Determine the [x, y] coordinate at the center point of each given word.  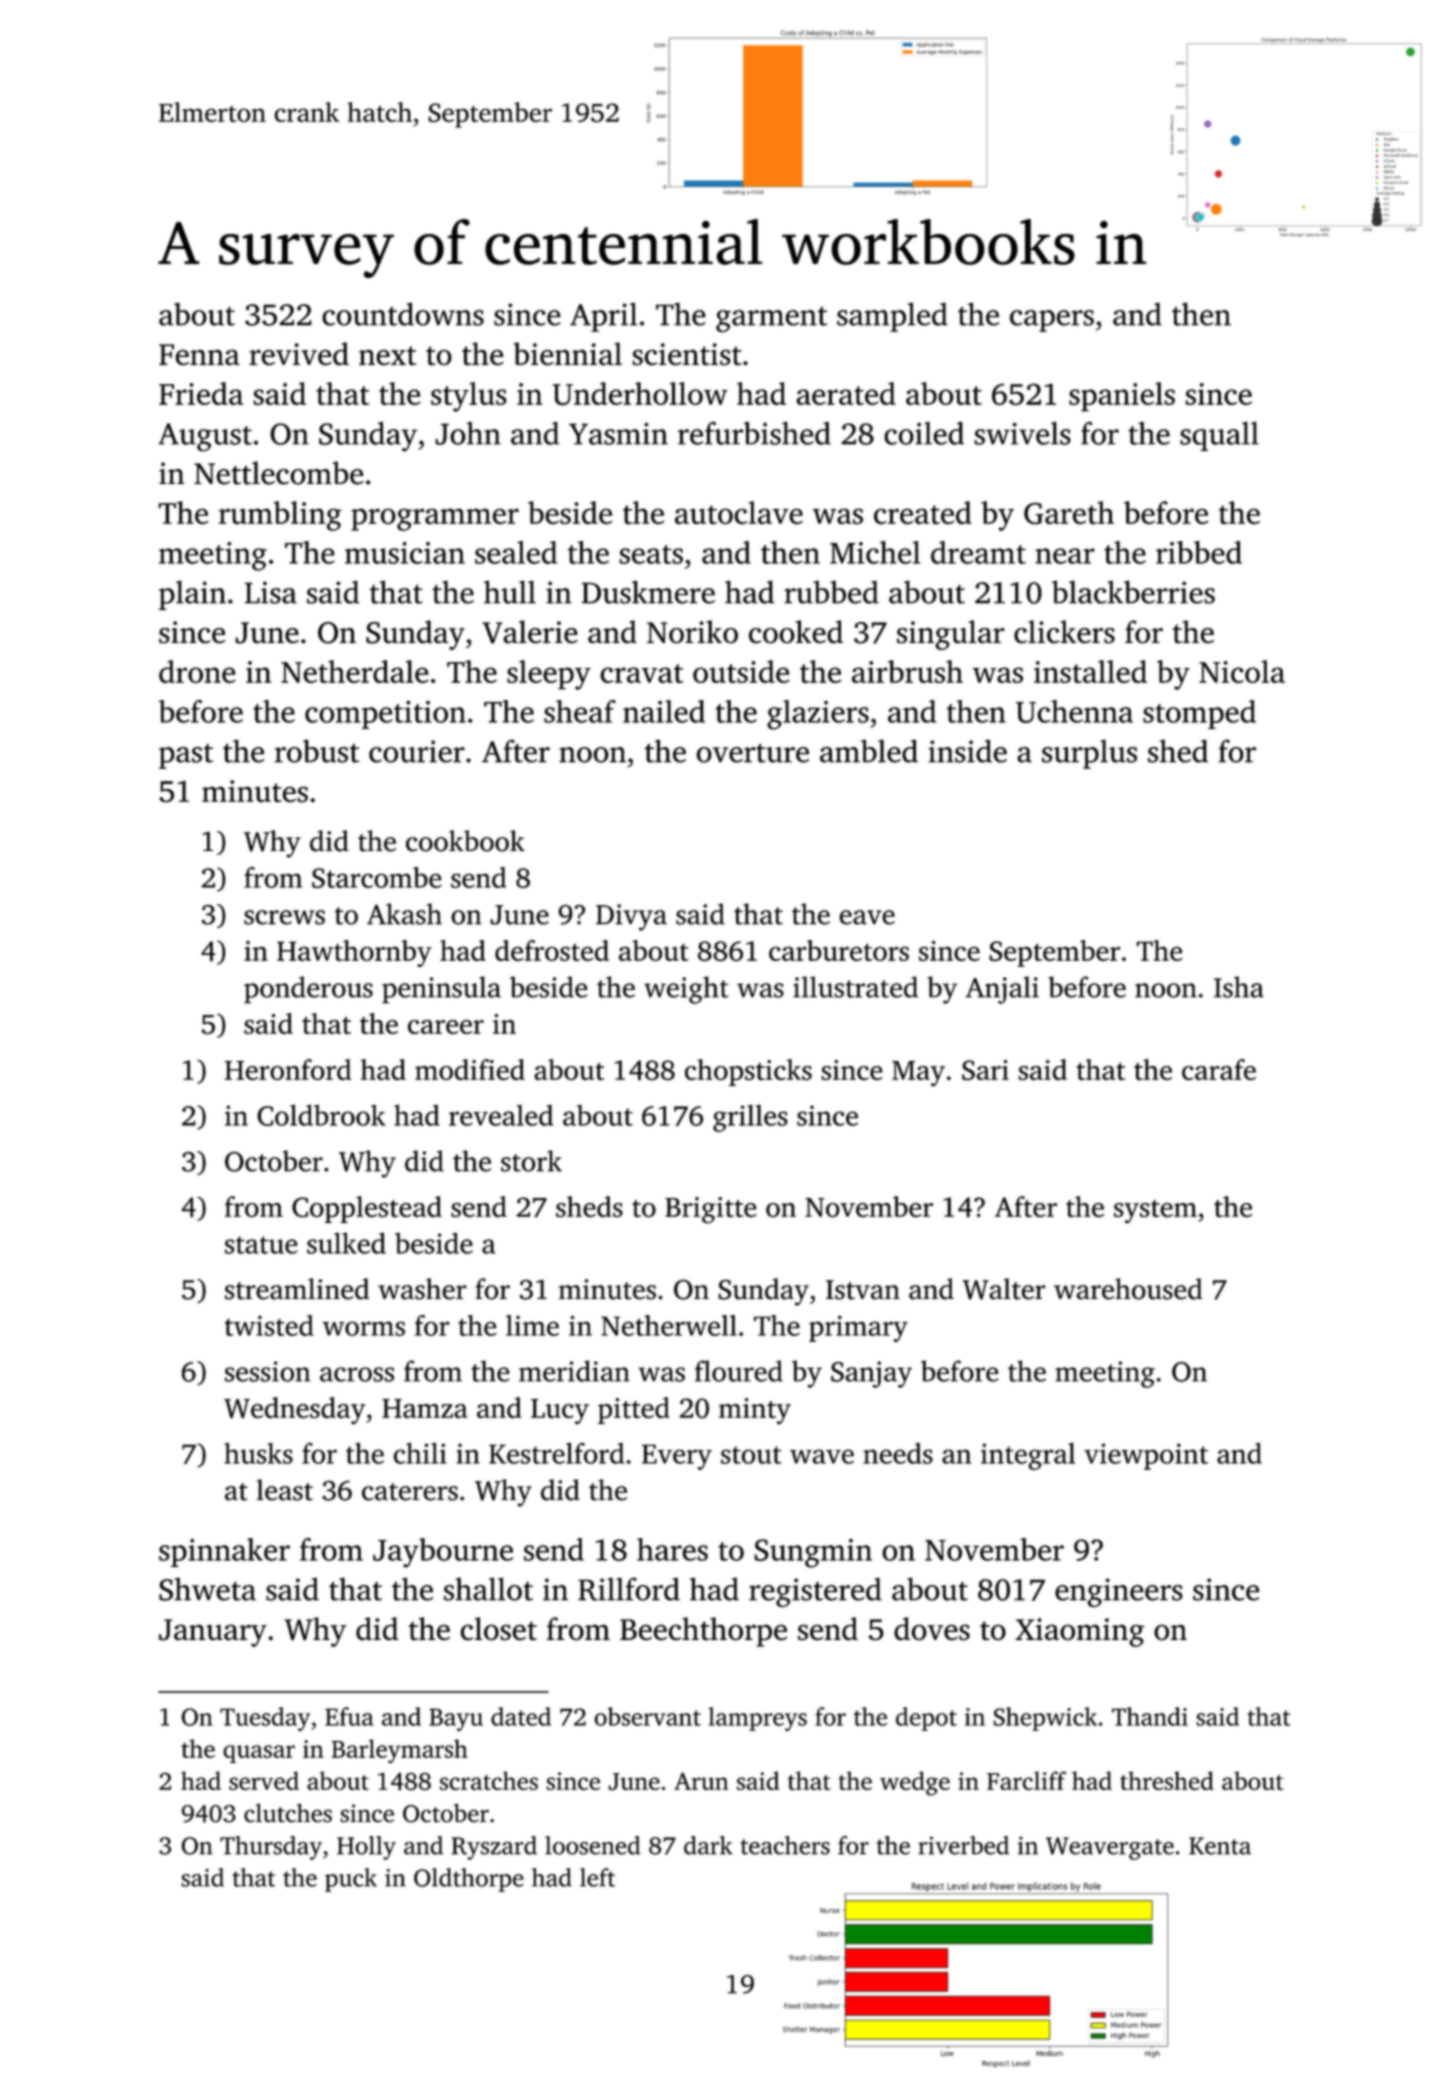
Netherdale [355, 671]
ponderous [308, 990]
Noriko [692, 632]
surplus [1089, 754]
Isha [1239, 987]
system [1155, 1211]
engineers [1119, 1592]
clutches [288, 1813]
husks [258, 1453]
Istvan [863, 1290]
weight [686, 990]
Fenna [199, 354]
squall [1219, 436]
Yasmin [618, 433]
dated [521, 1716]
